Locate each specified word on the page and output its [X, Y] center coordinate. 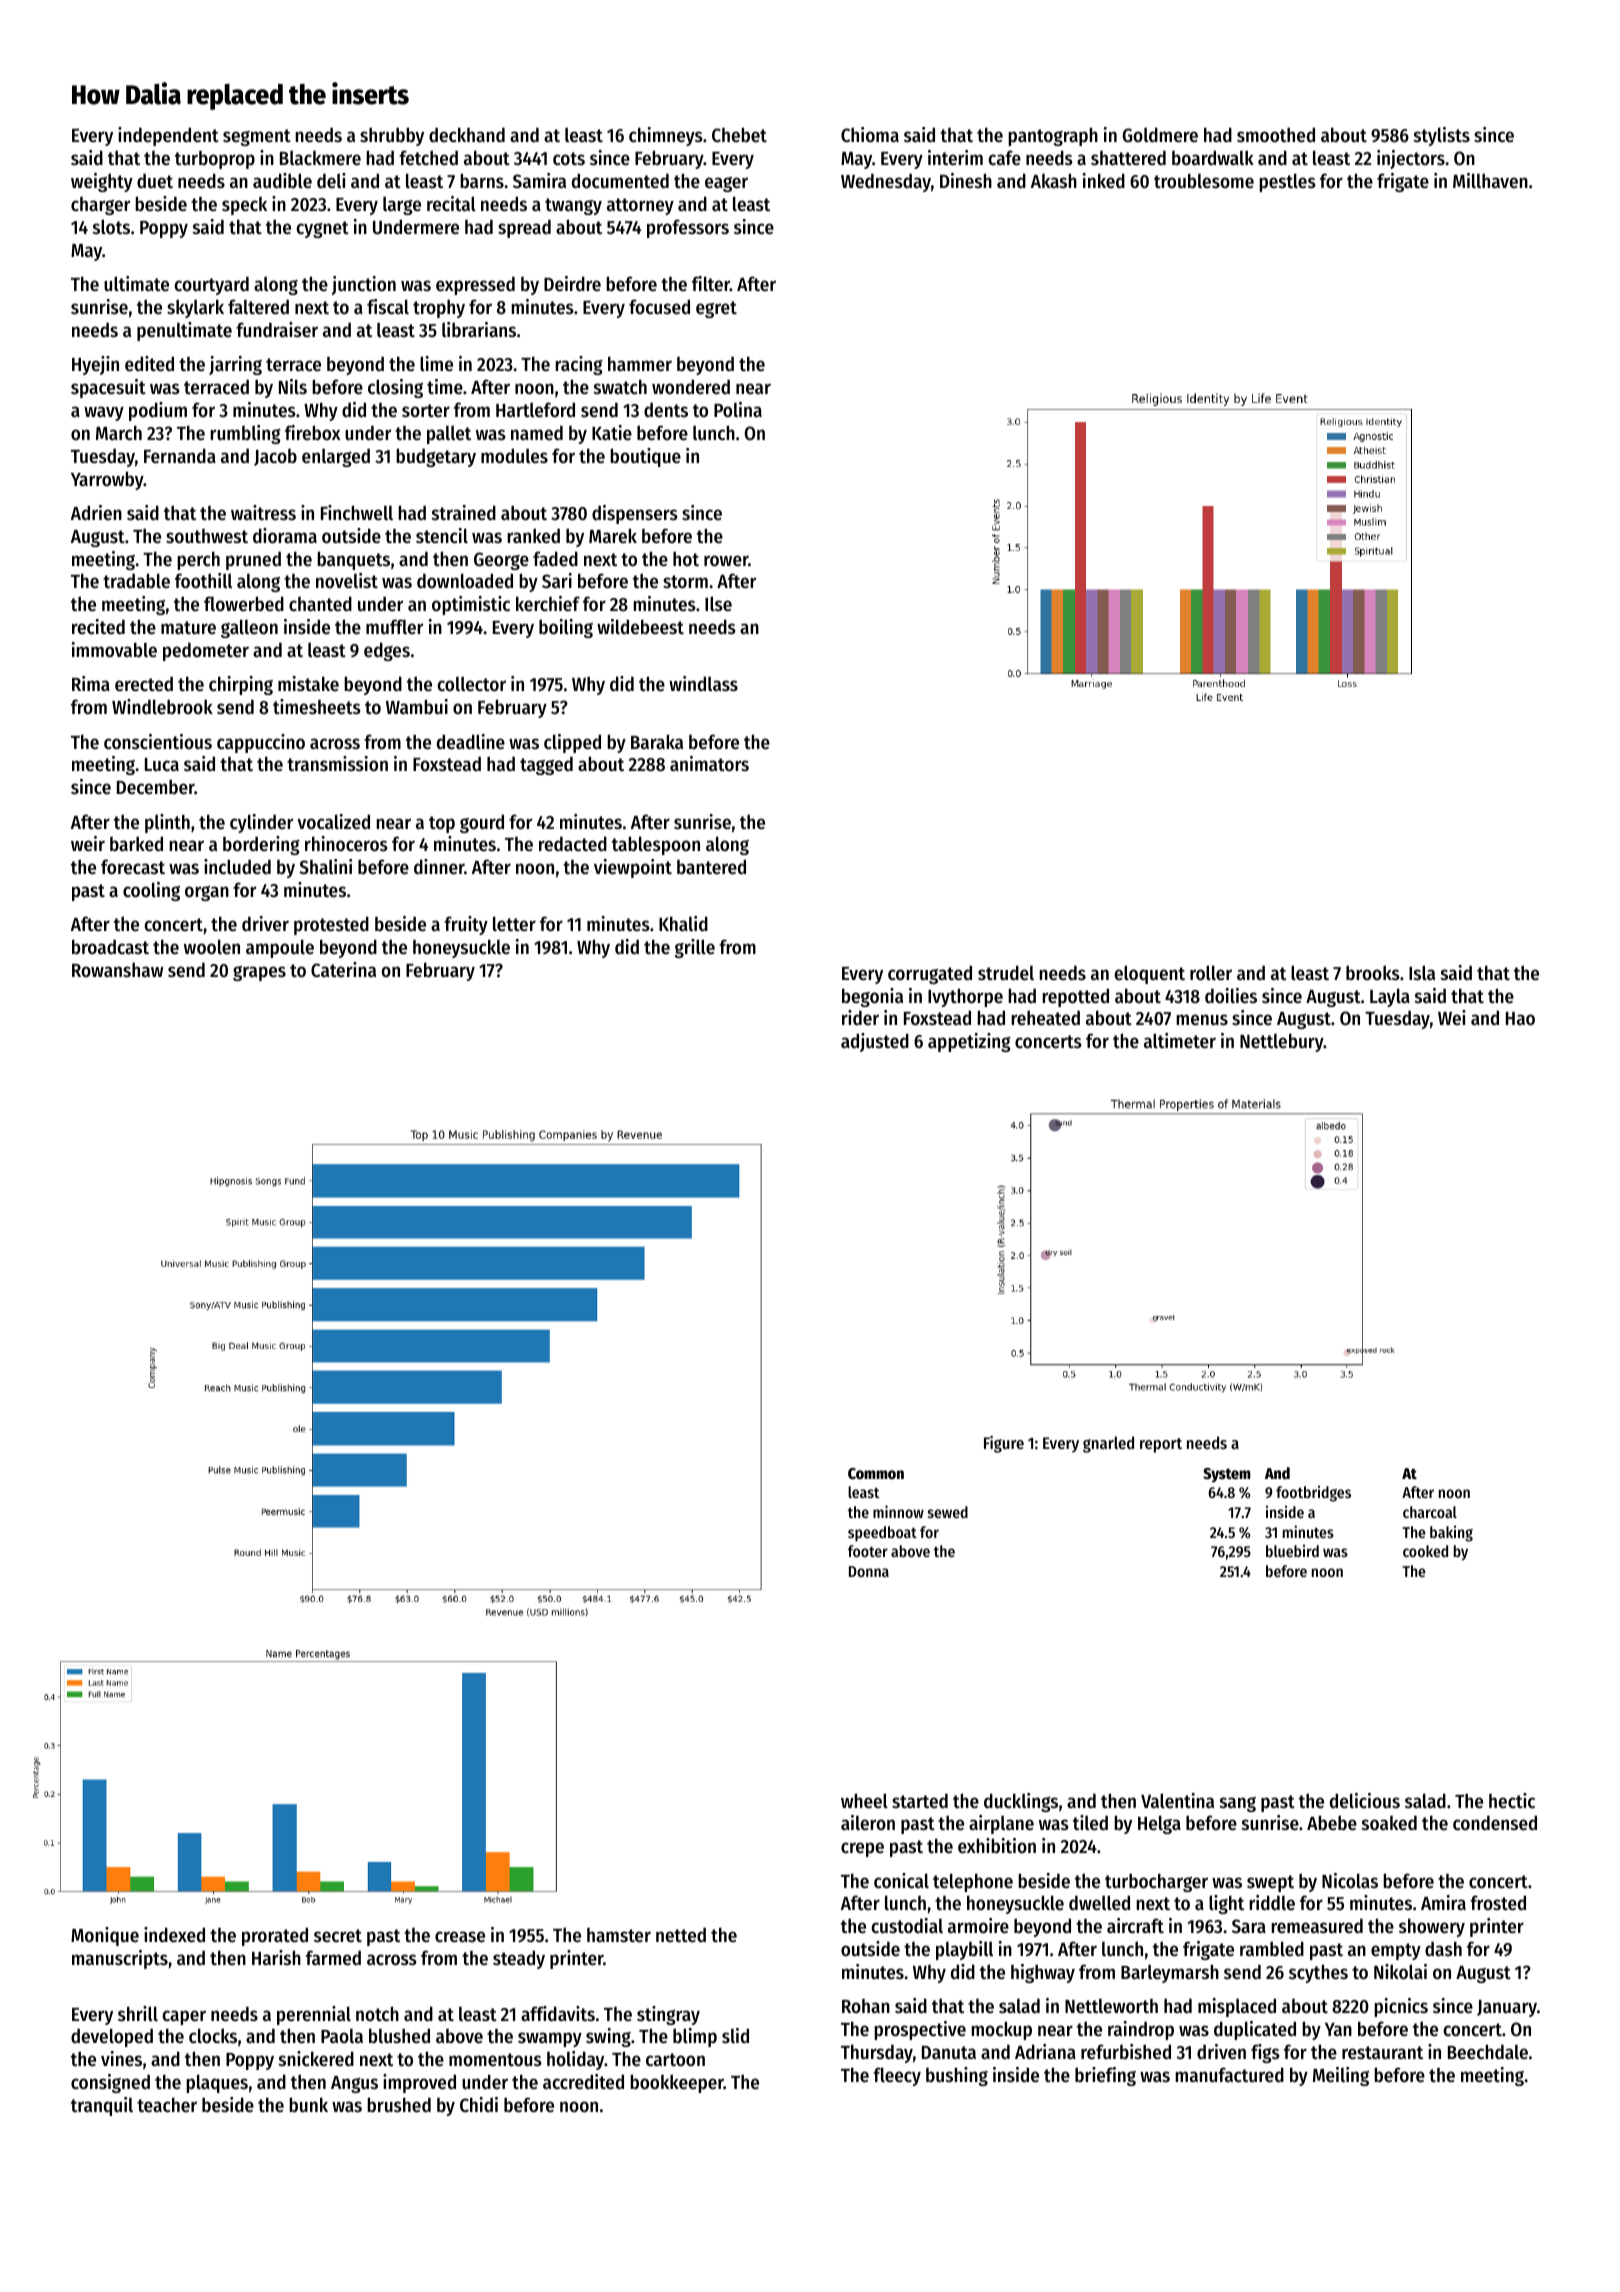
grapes [259, 973]
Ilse [718, 604]
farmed [333, 1958]
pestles [1287, 182]
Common [876, 1474]
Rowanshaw [117, 969]
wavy [104, 413]
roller [1211, 973]
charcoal [1430, 1512]
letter [514, 923]
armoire [978, 1926]
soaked [1389, 1823]
